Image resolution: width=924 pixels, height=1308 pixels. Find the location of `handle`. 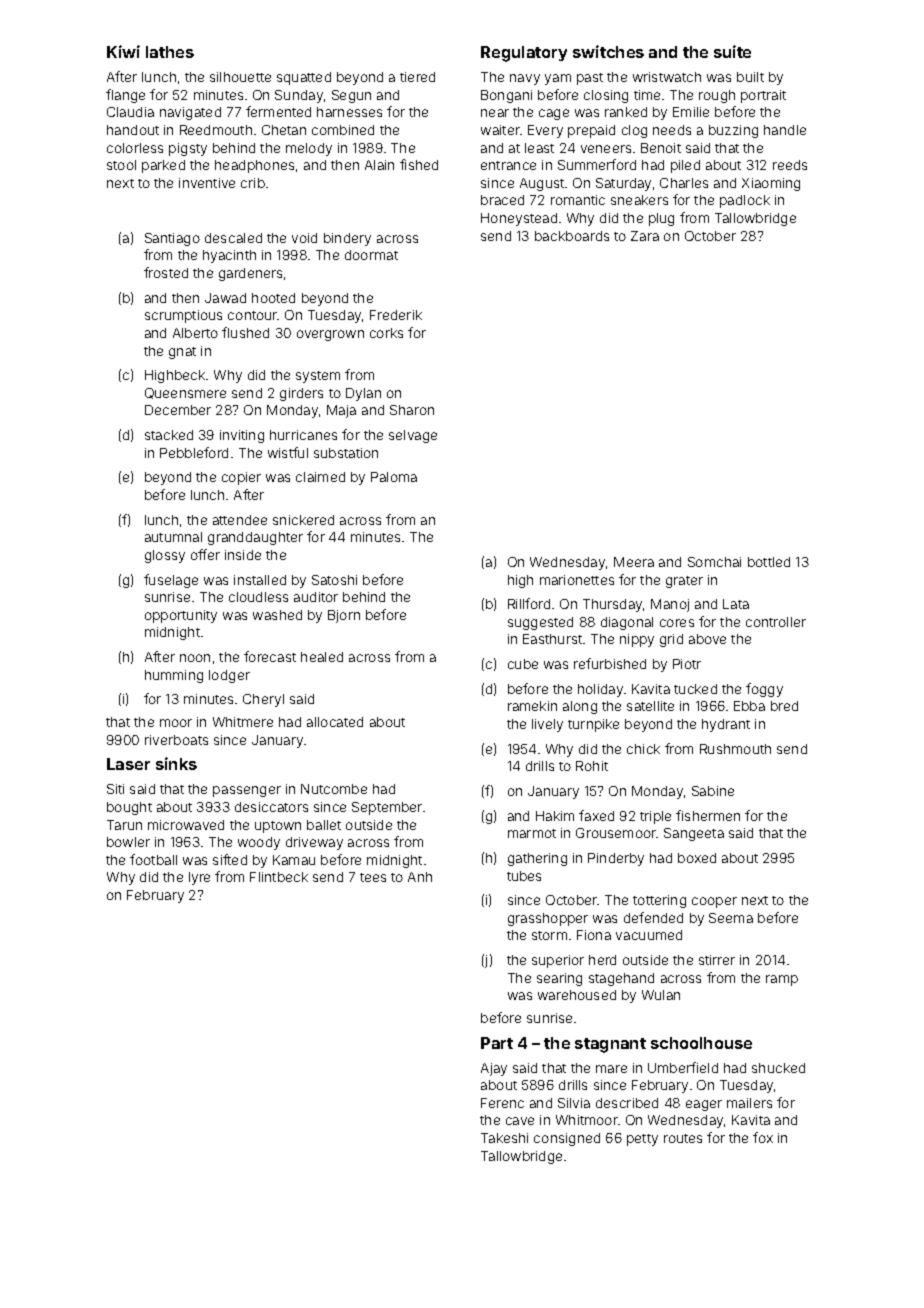

handle is located at coordinates (785, 130).
